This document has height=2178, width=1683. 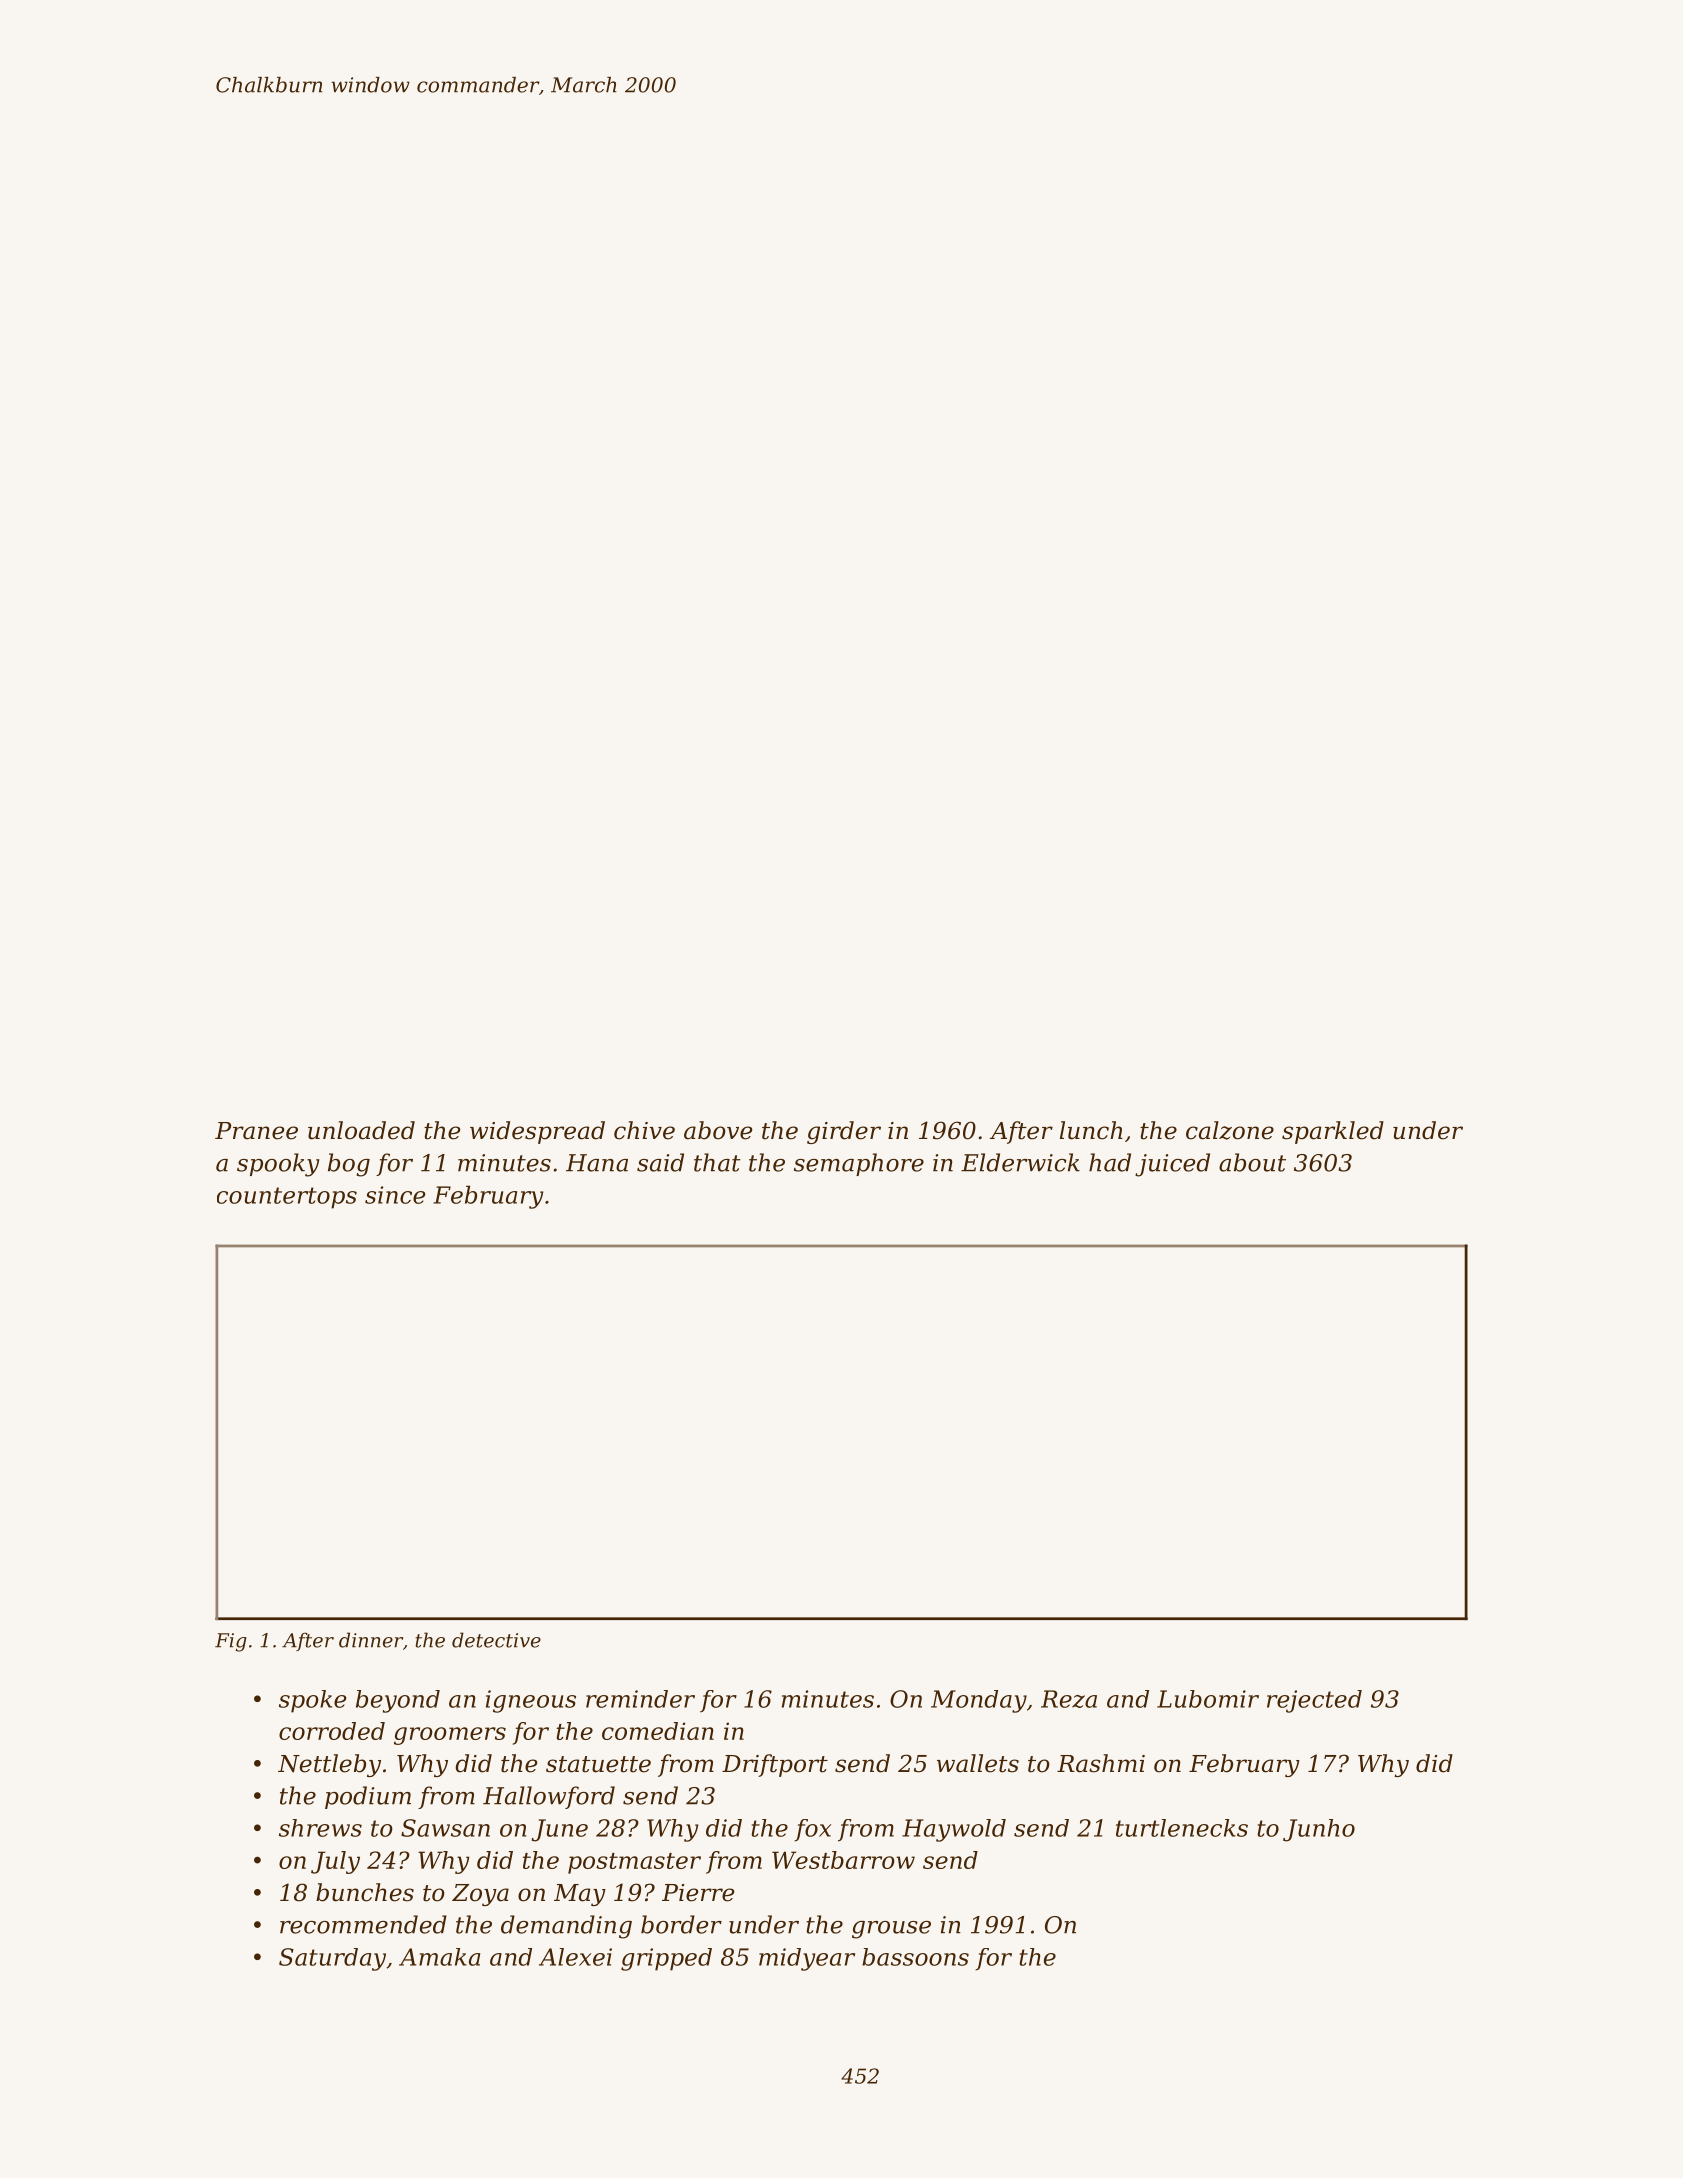 What do you see at coordinates (1208, 1699) in the document?
I see `Lubomir` at bounding box center [1208, 1699].
